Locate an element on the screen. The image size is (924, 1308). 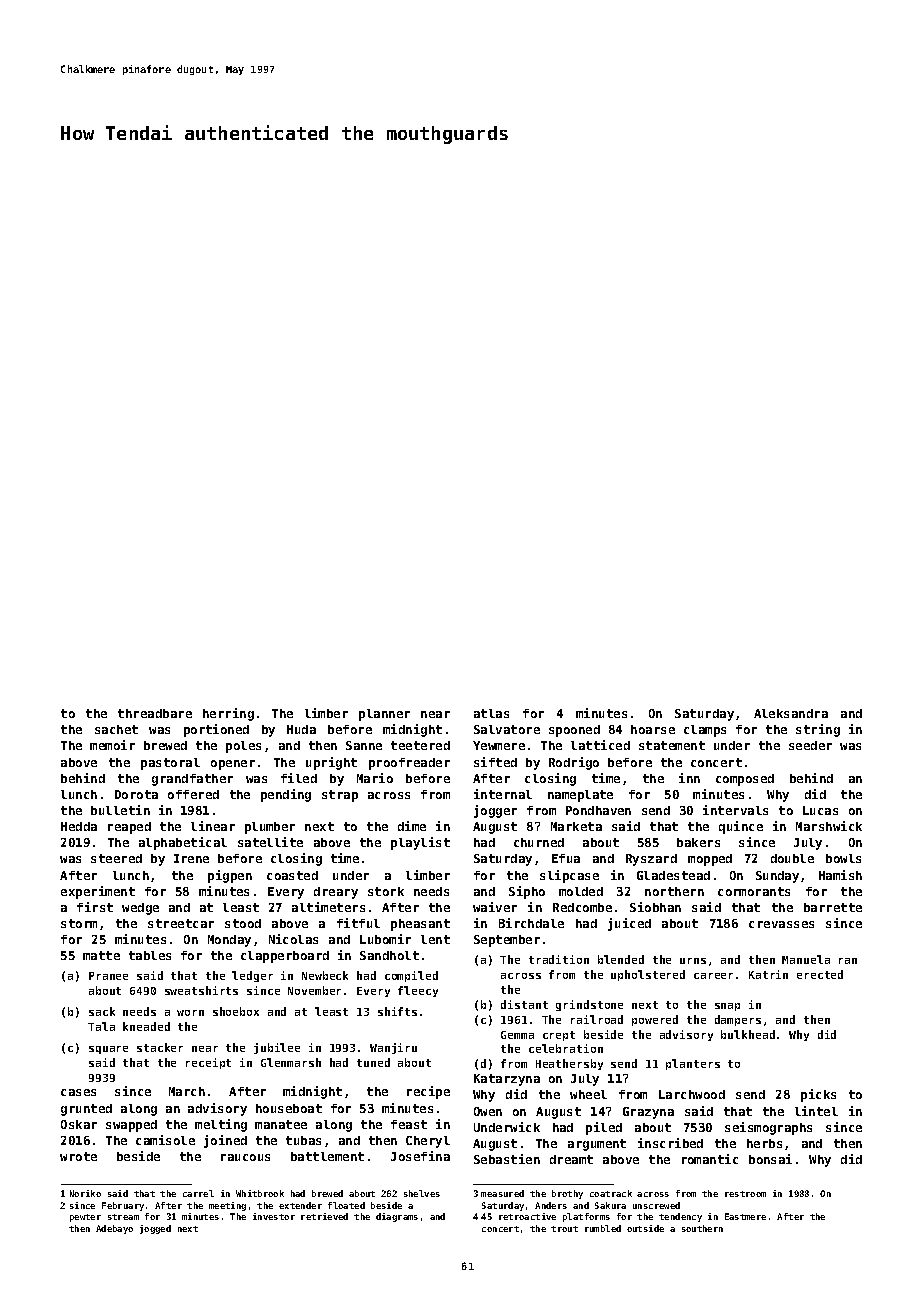
herbs is located at coordinates (764, 1143).
